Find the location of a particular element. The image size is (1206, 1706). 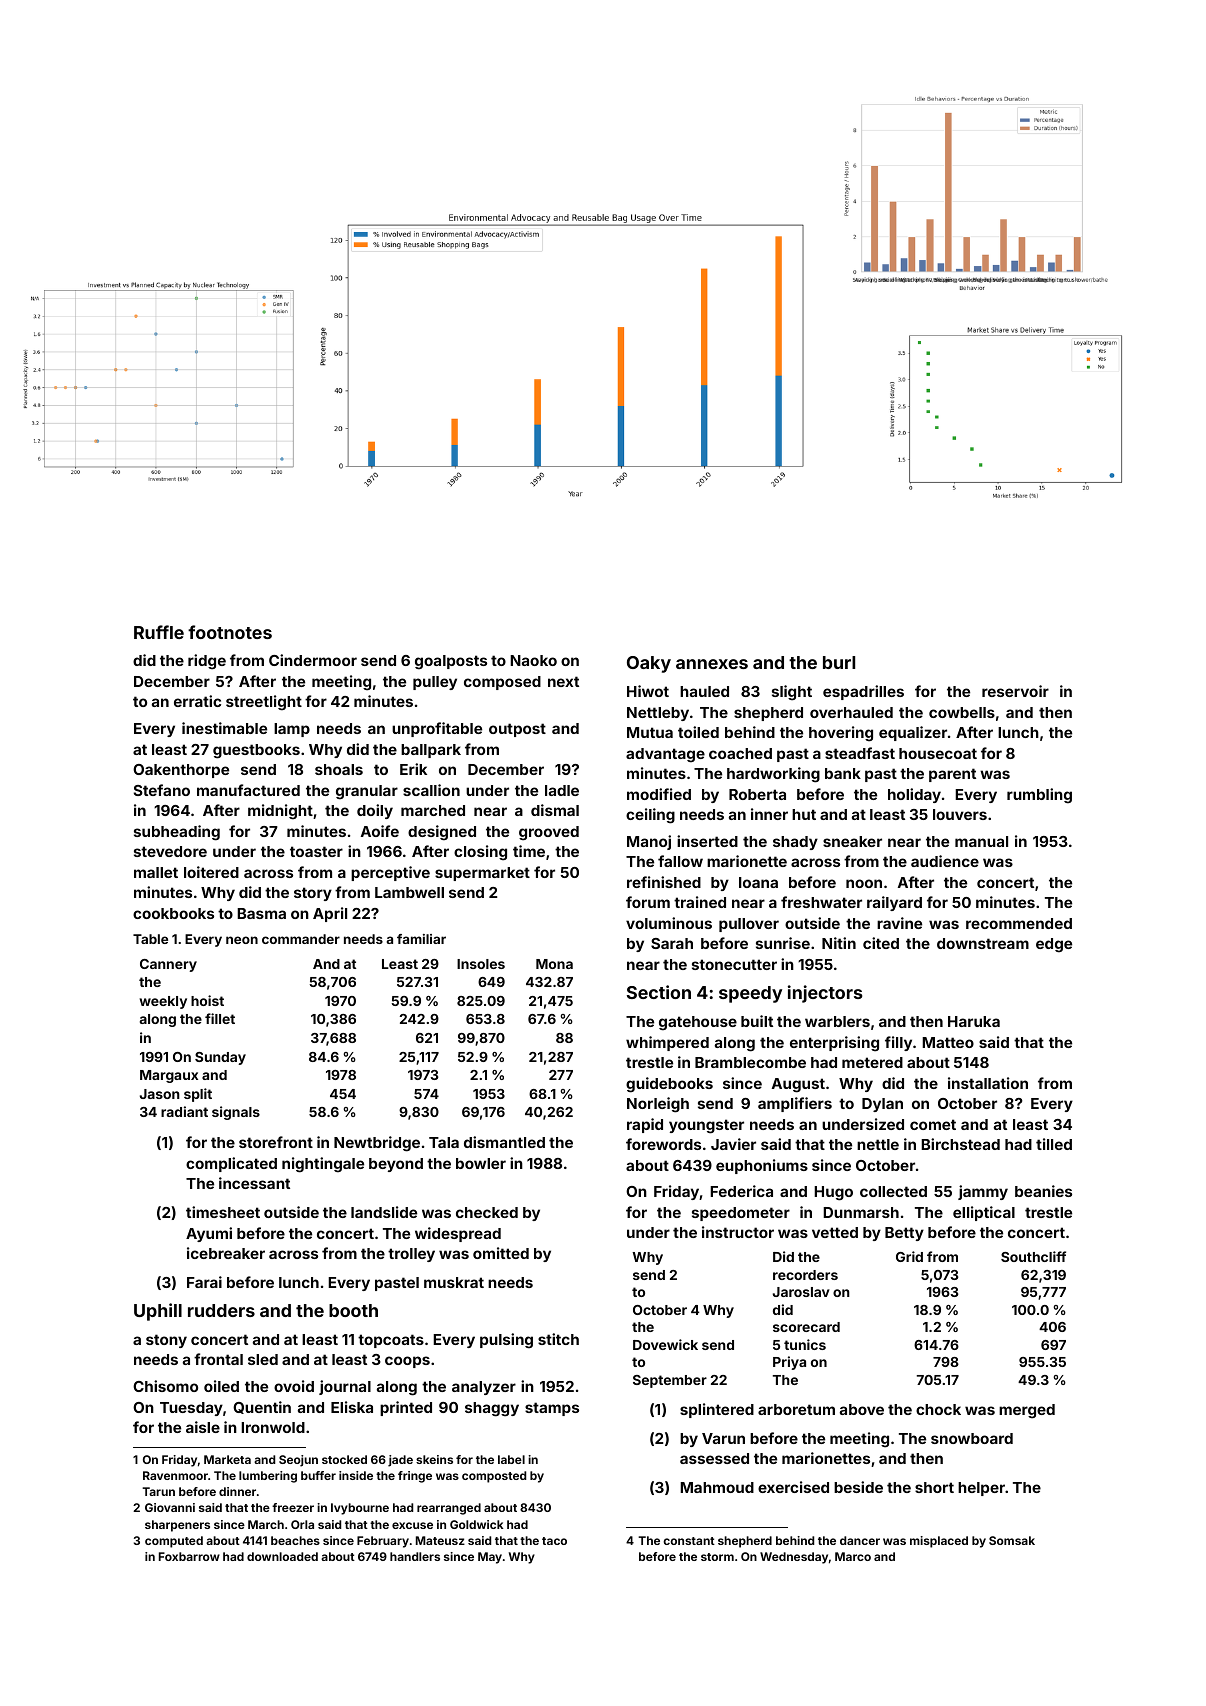

rumbling is located at coordinates (1039, 796).
